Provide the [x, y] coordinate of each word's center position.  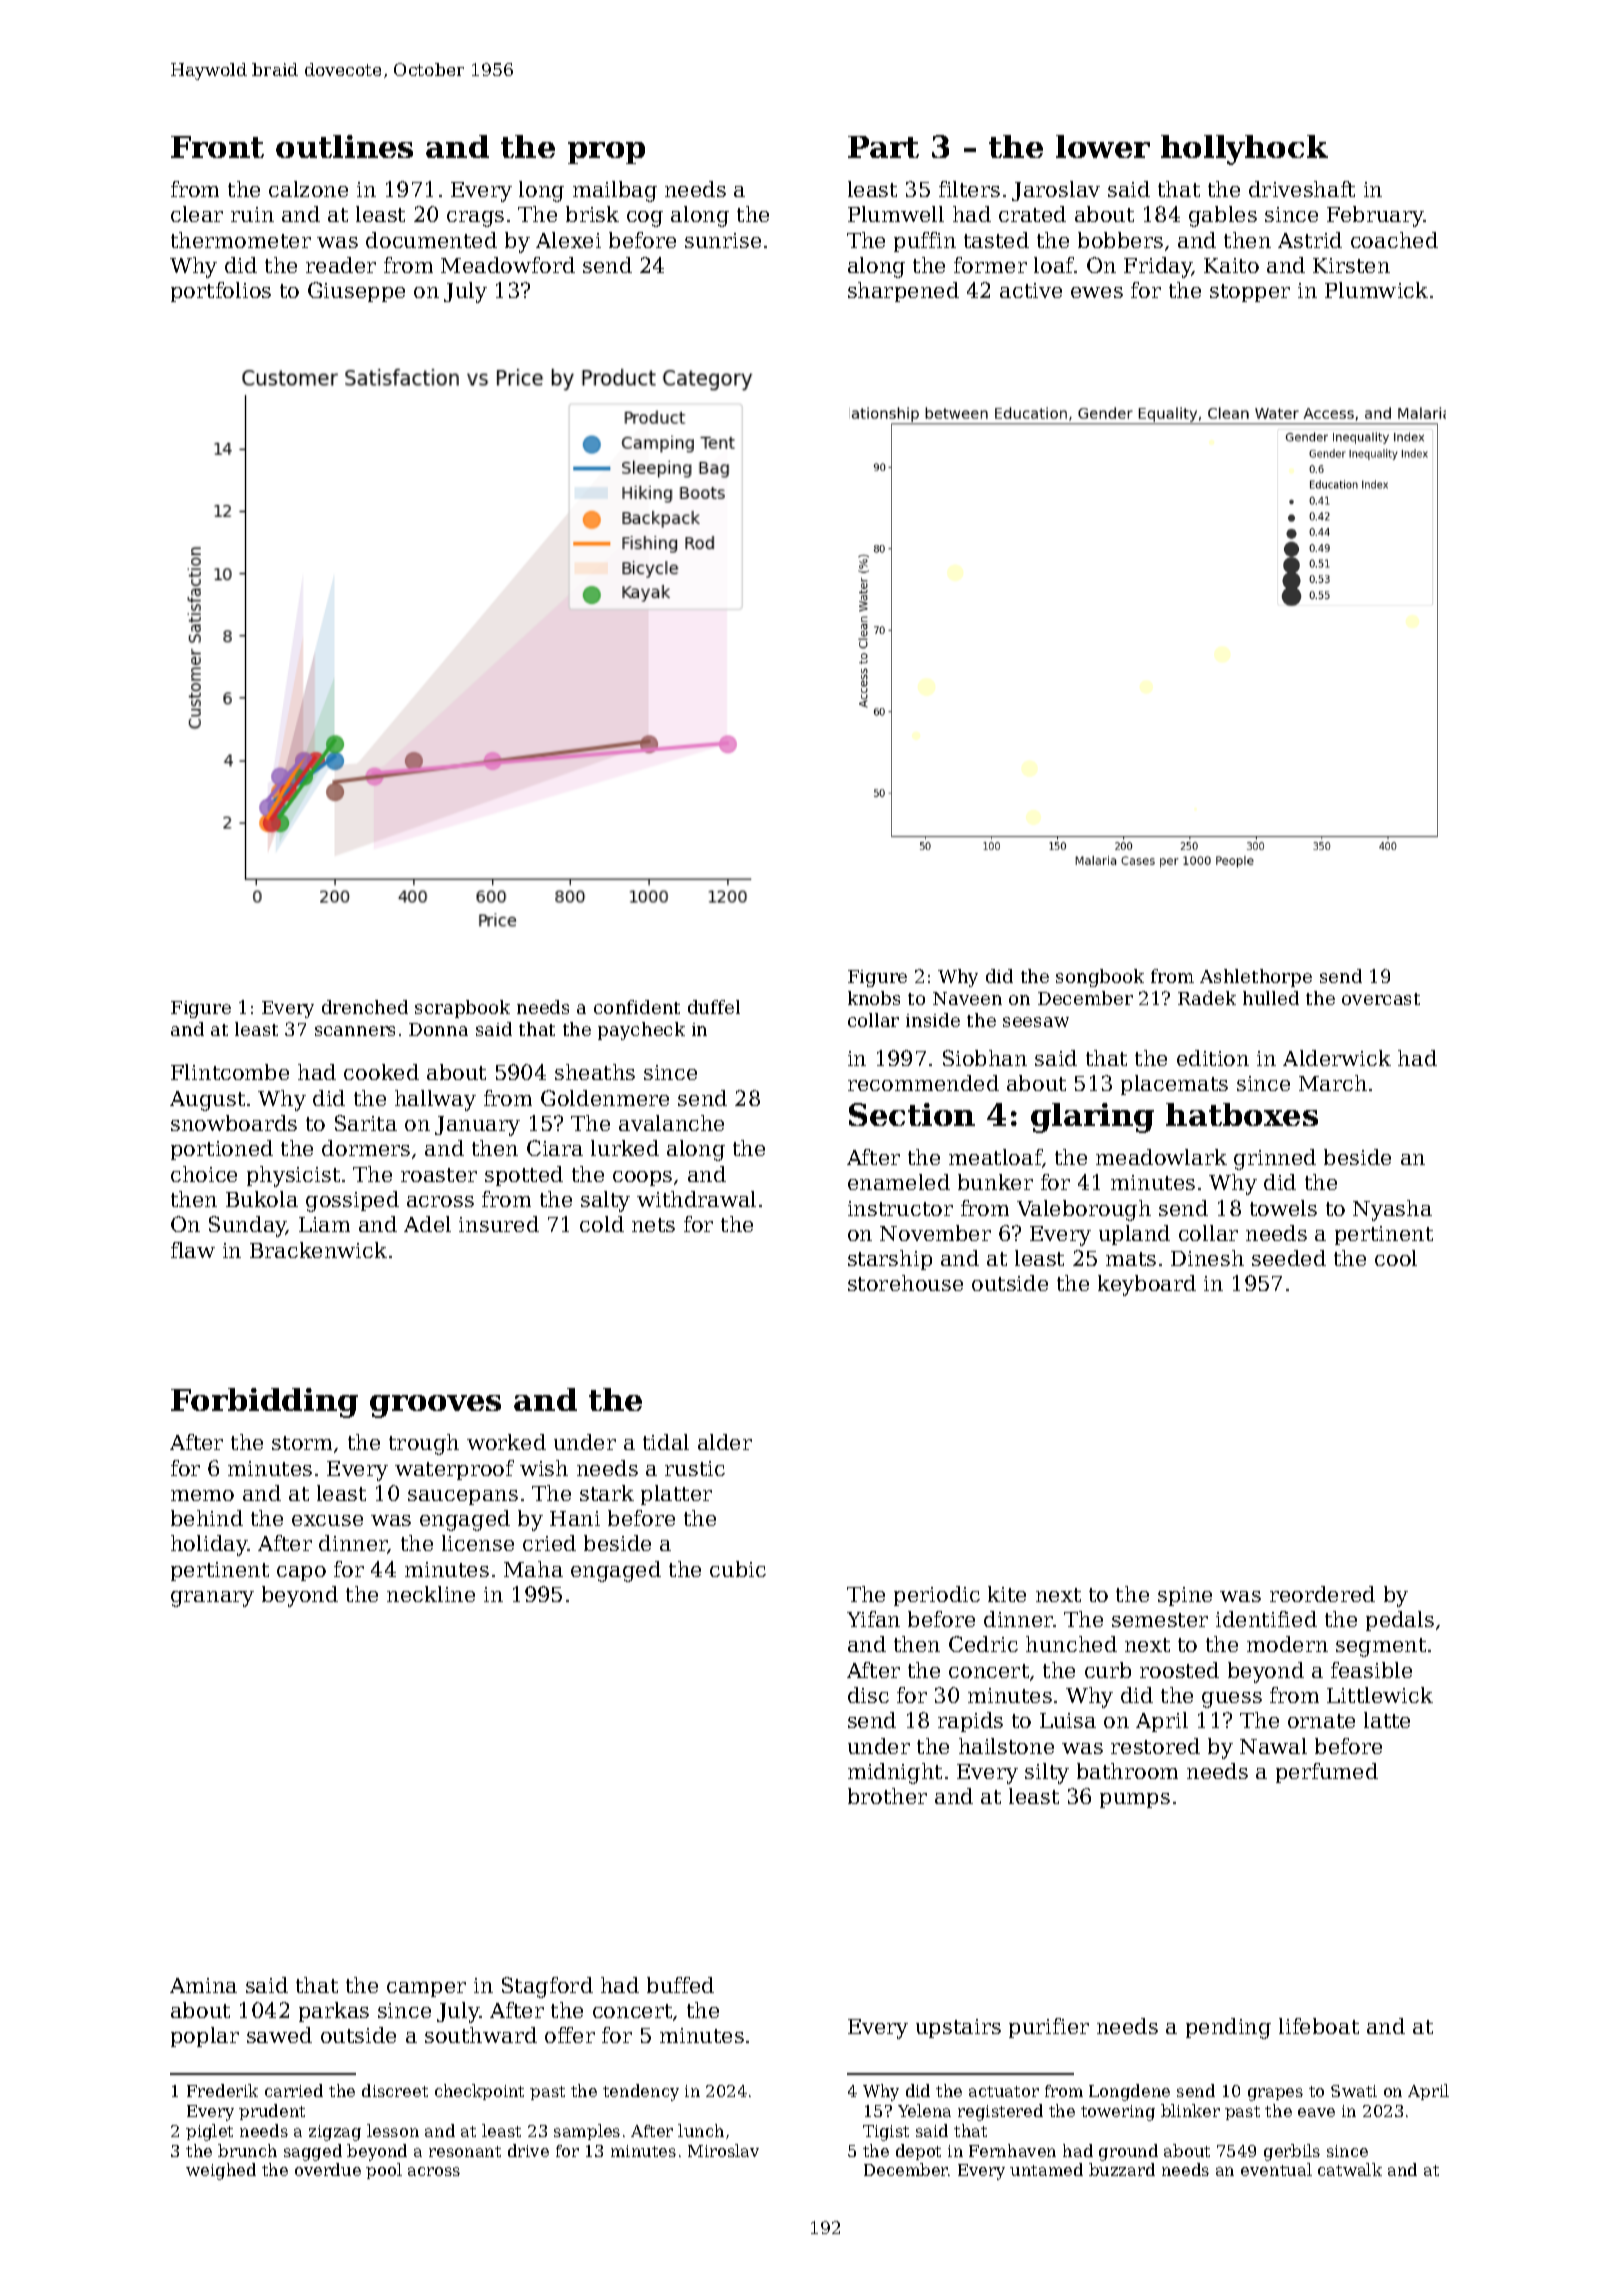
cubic [738, 1569]
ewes [1097, 292]
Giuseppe [356, 292]
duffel [714, 1007]
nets [653, 1225]
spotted [524, 1176]
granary [212, 1599]
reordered [1322, 1594]
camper [426, 1989]
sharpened [903, 292]
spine [1185, 1596]
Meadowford [508, 265]
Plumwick [1376, 290]
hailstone [1006, 1746]
